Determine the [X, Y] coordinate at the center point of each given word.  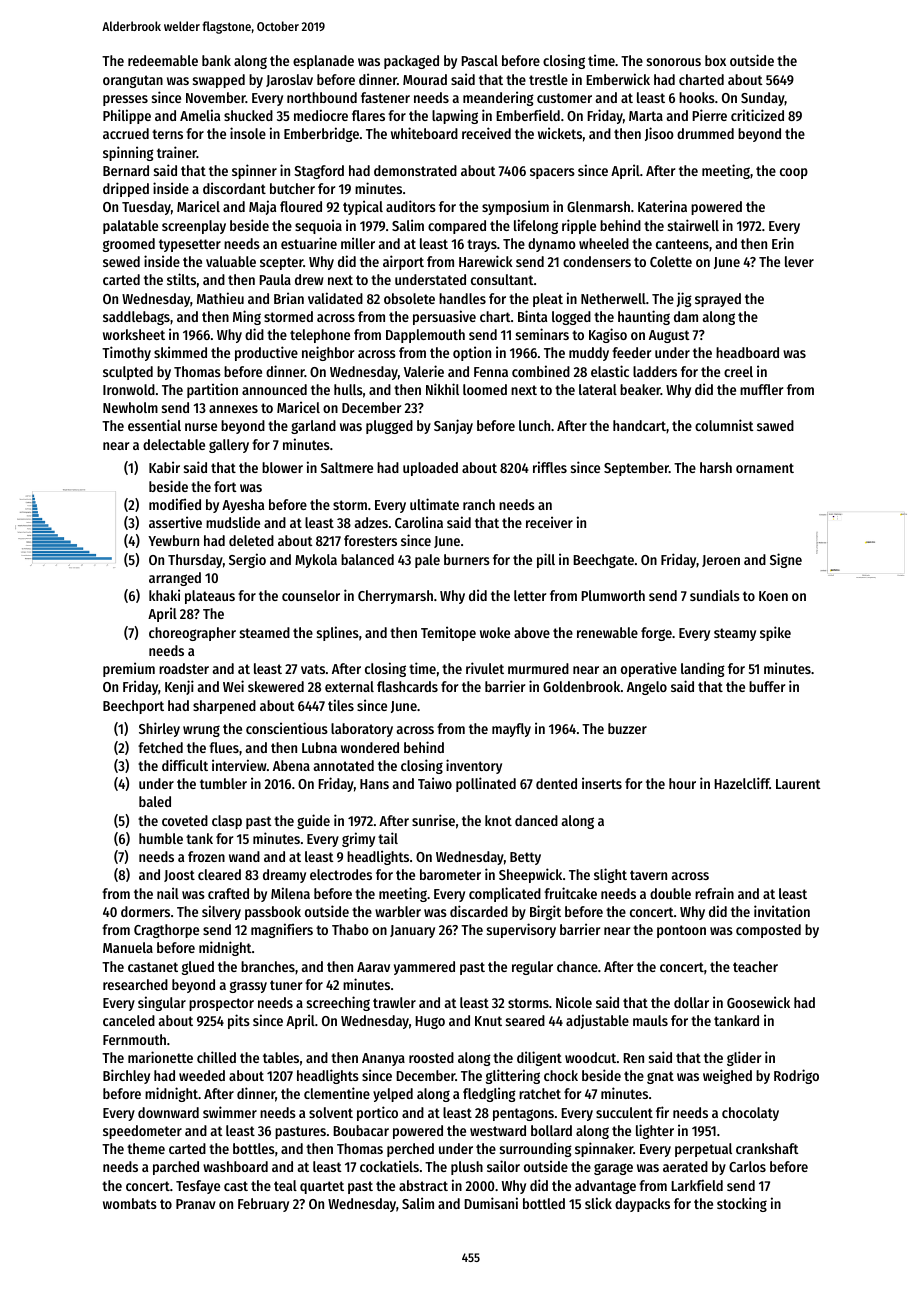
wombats [130, 1203]
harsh [716, 467]
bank [216, 60]
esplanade [323, 62]
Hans [374, 784]
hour [682, 783]
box [715, 60]
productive [266, 353]
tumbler [223, 783]
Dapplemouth [425, 336]
